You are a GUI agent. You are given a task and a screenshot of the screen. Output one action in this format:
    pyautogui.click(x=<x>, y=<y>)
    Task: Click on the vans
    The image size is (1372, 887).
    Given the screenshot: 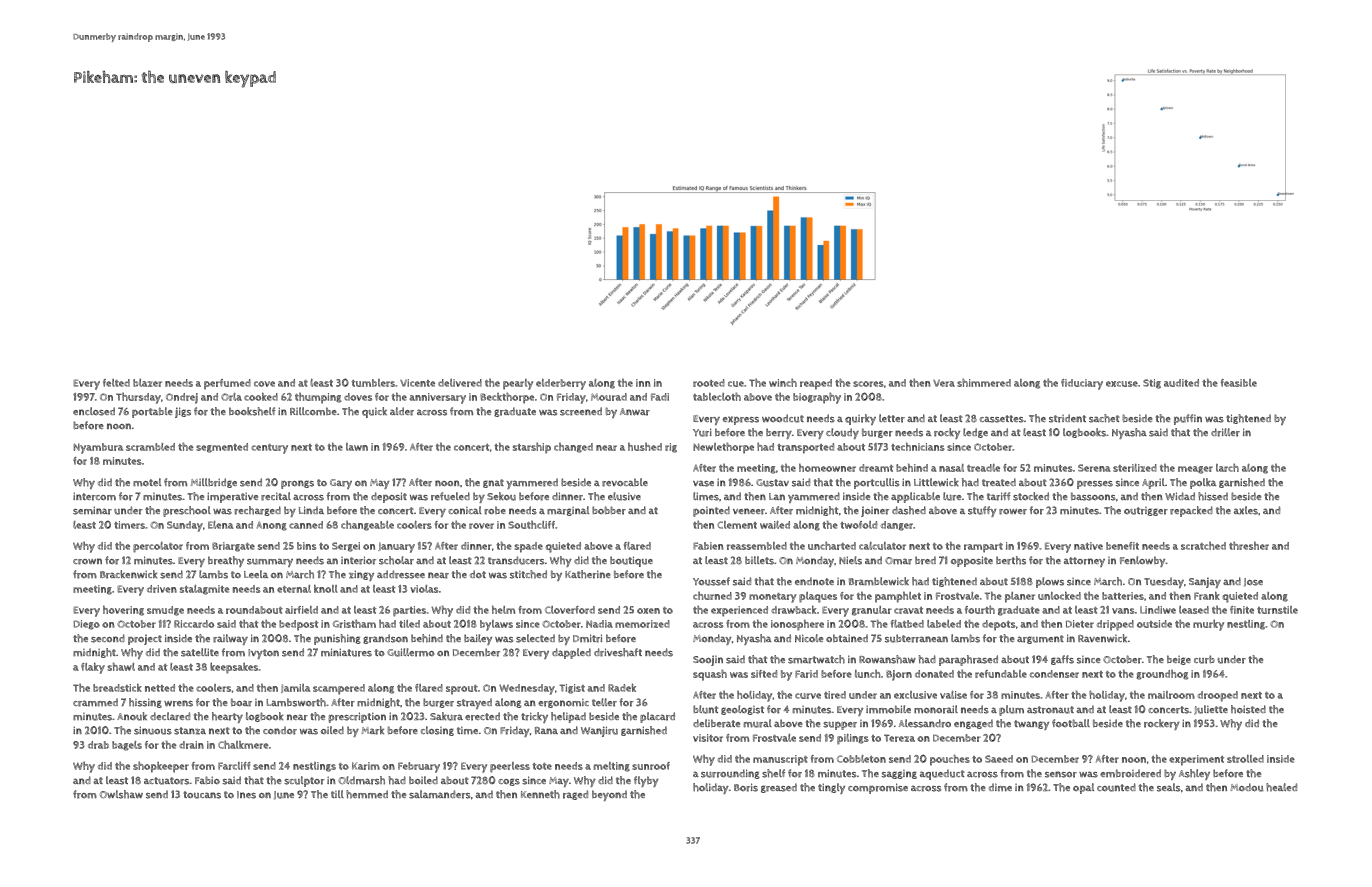 What is the action you would take?
    pyautogui.click(x=1123, y=611)
